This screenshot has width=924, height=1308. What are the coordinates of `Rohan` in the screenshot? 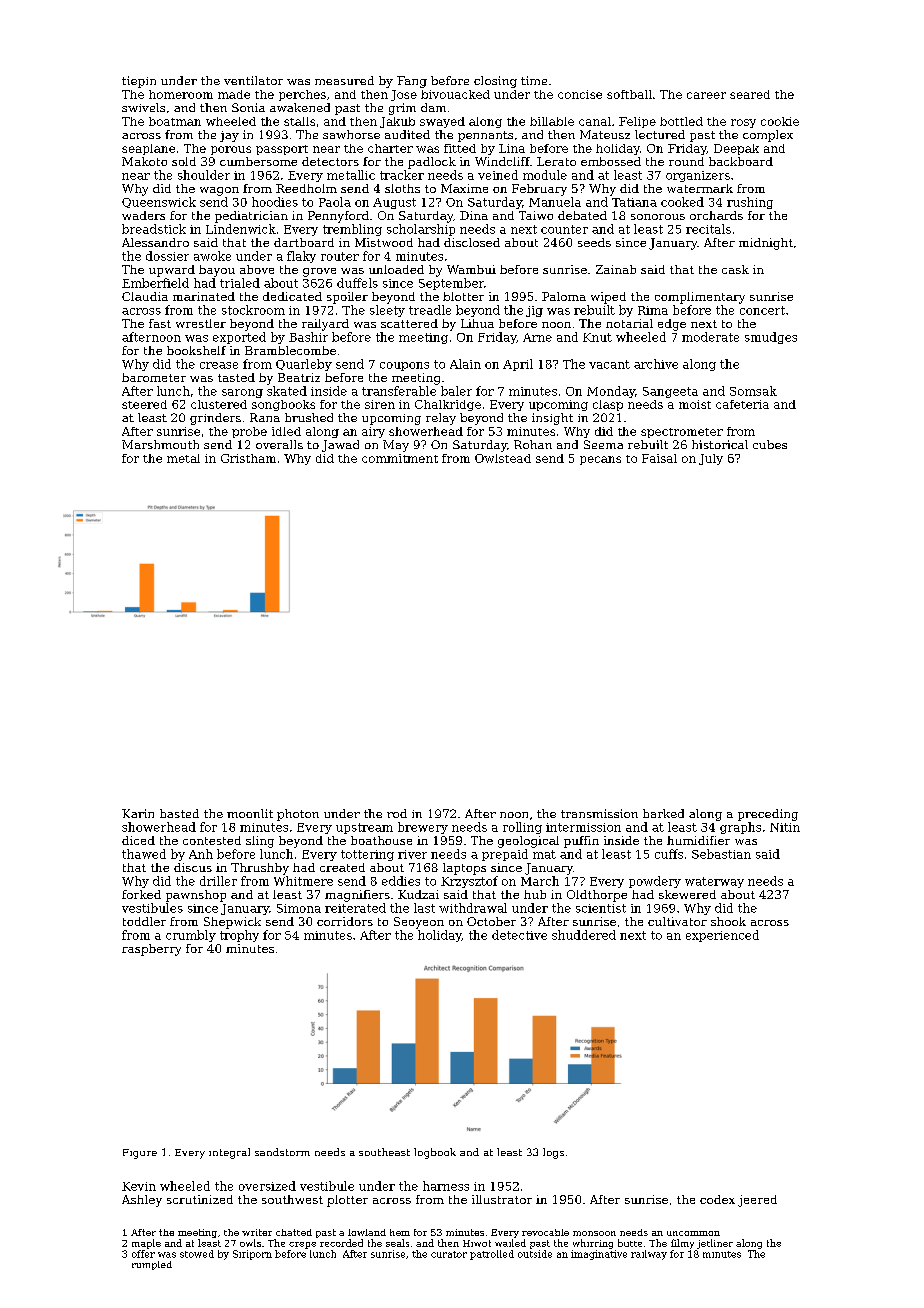 It's located at (533, 444).
